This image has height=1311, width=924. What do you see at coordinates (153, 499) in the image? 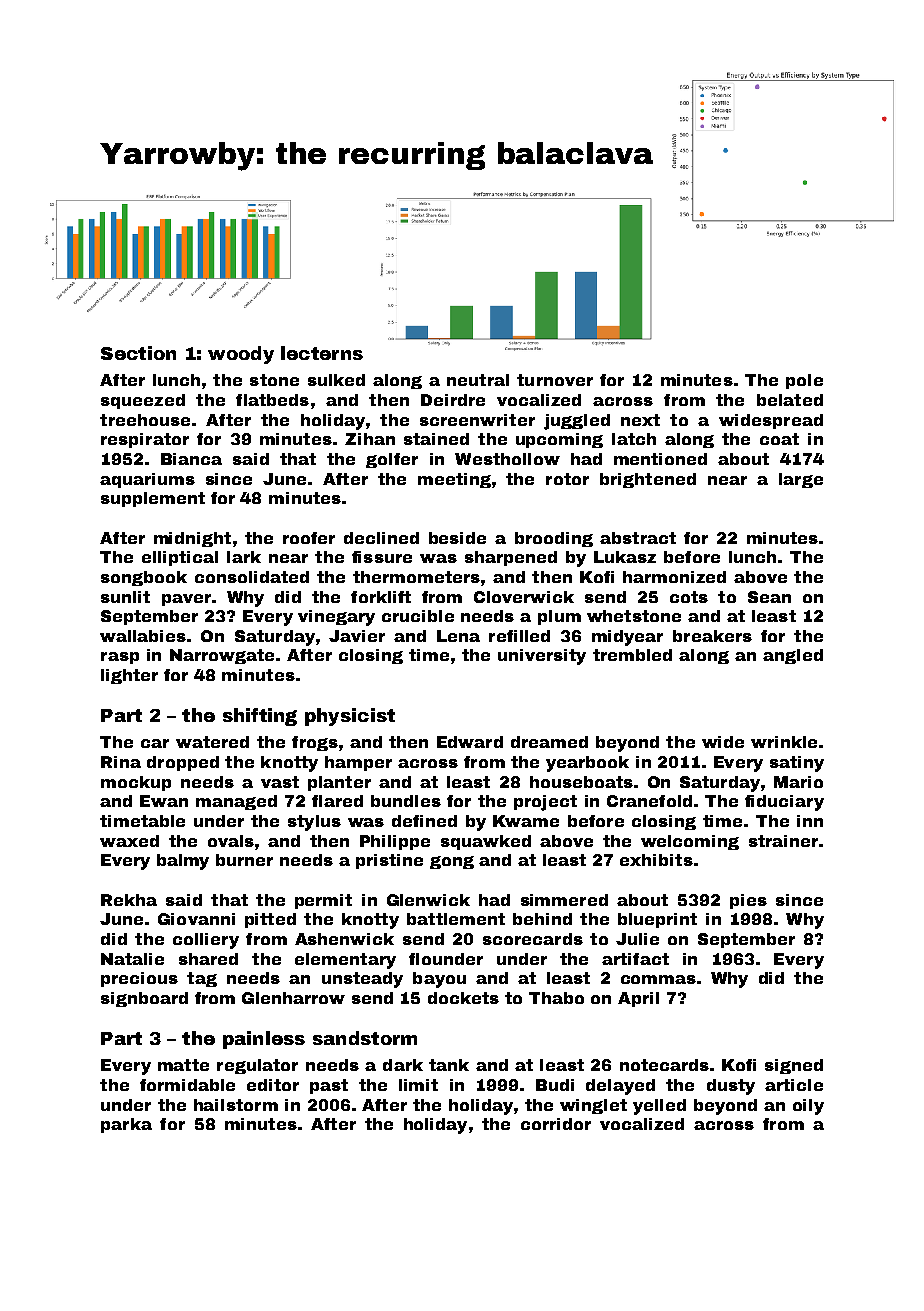
I see `supplement` at bounding box center [153, 499].
